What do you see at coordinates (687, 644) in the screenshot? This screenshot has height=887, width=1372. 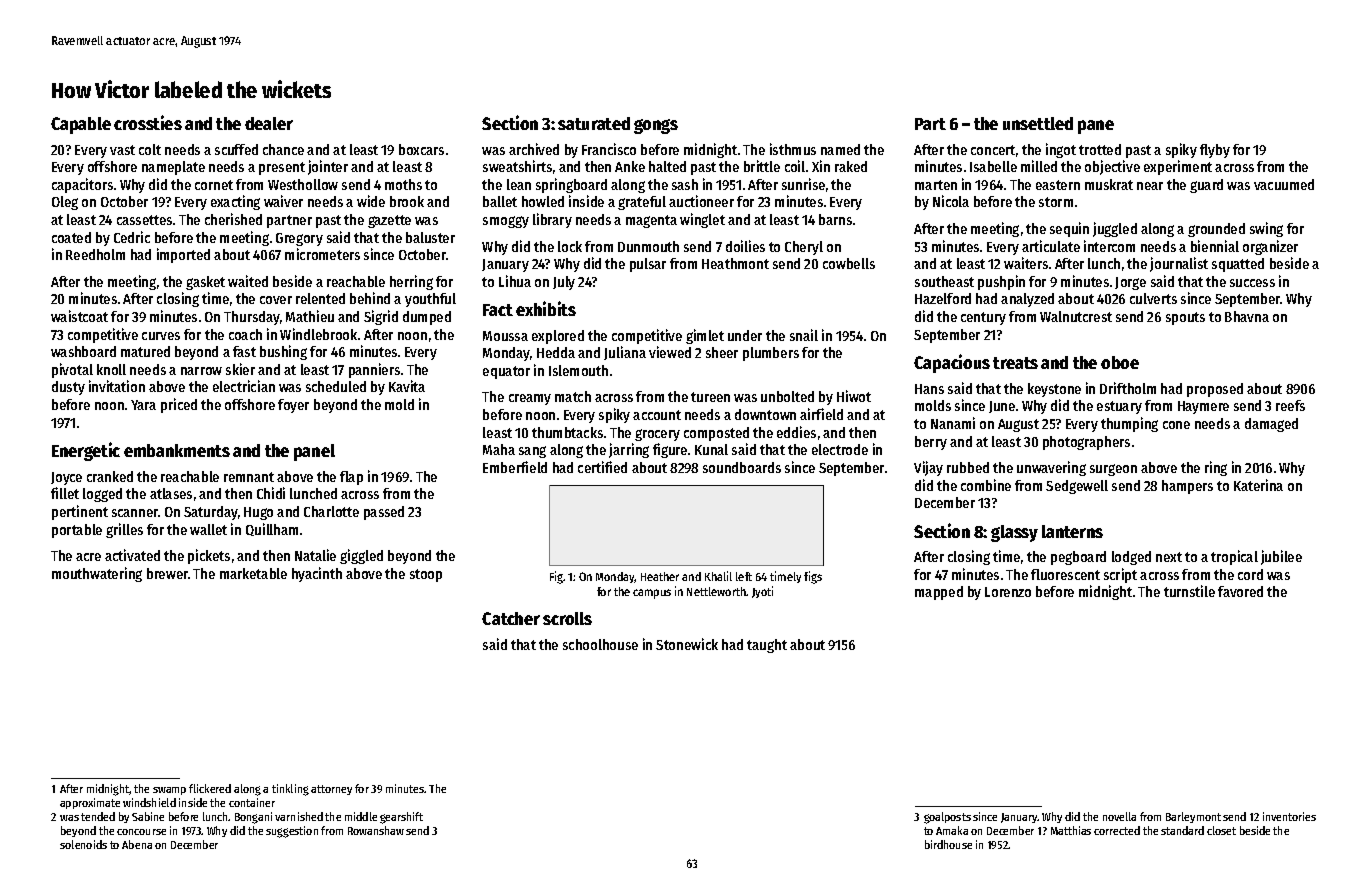 I see `Stonewick` at bounding box center [687, 644].
